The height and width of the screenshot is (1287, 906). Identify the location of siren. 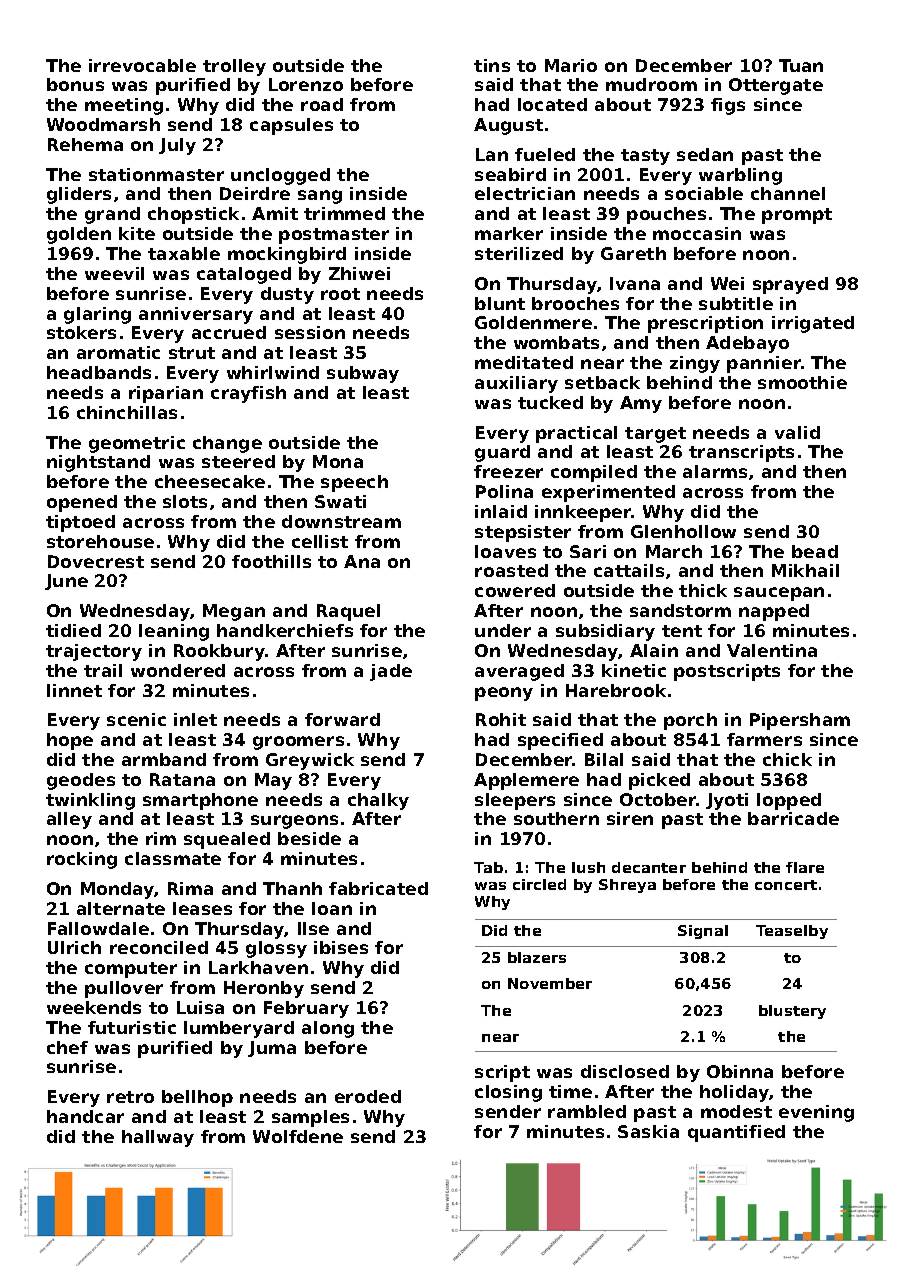
(630, 818).
